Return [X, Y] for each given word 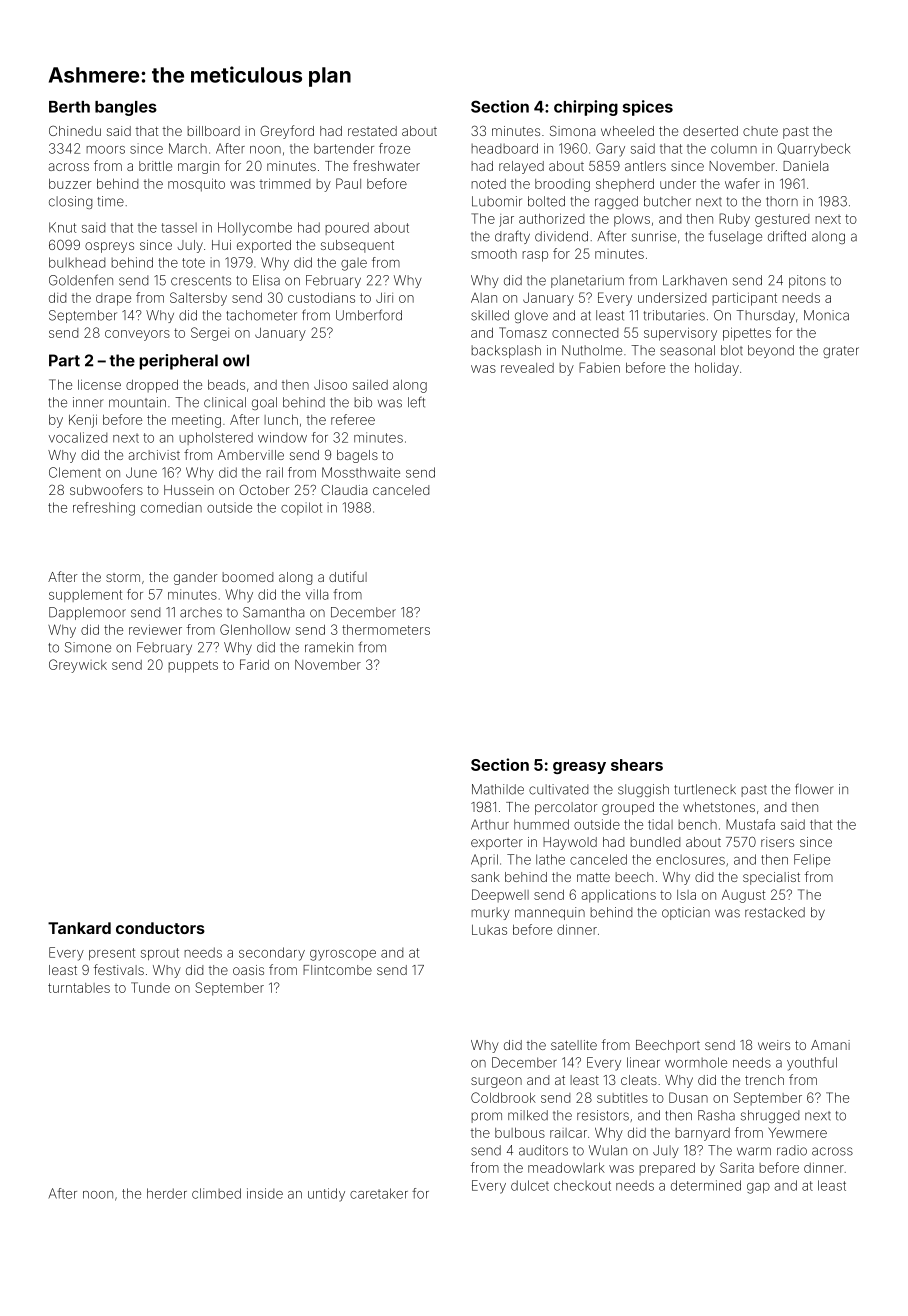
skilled [490, 315]
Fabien [599, 367]
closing [70, 202]
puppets [193, 666]
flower [814, 789]
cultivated [558, 789]
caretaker [379, 1193]
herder [167, 1193]
